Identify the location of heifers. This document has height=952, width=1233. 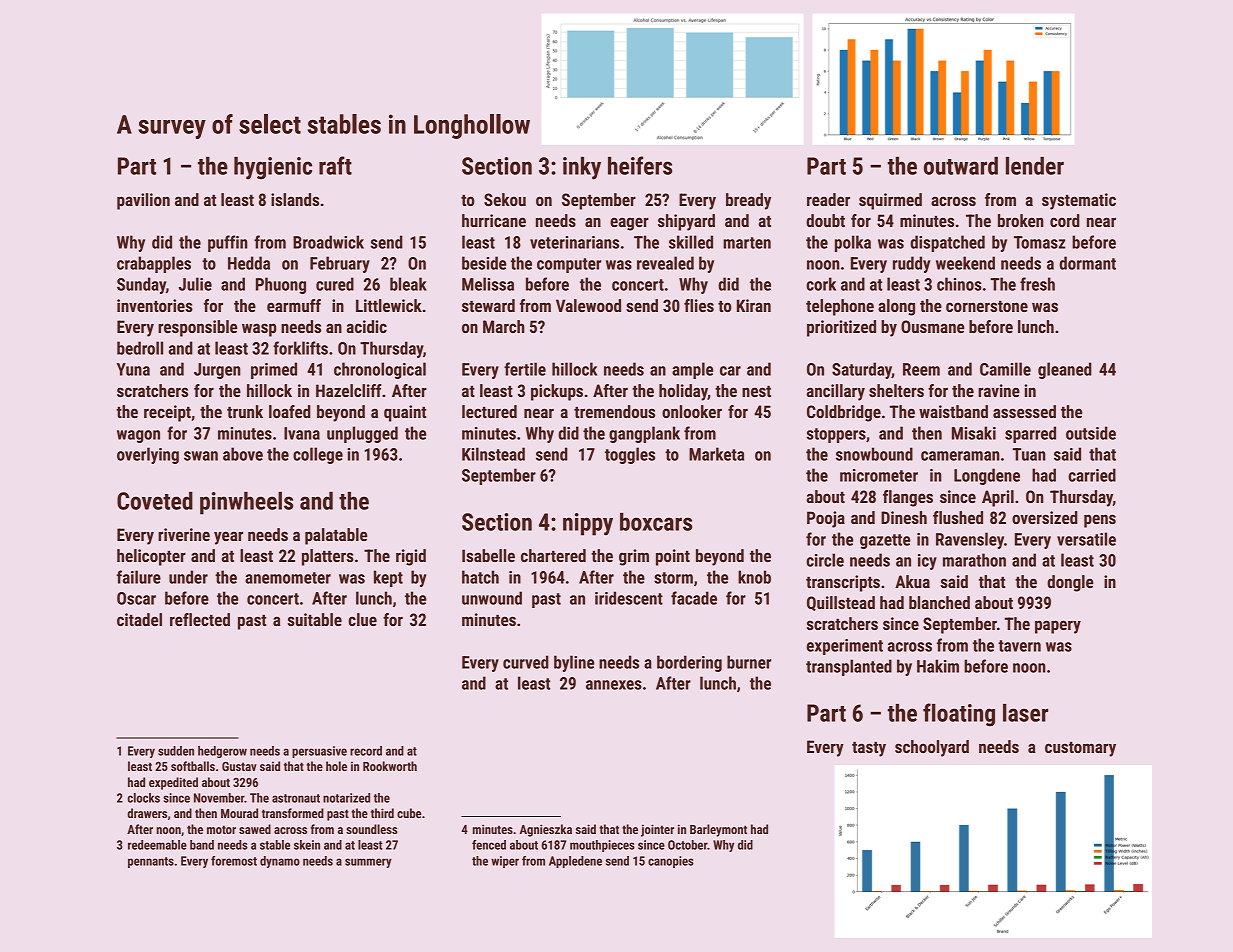
(640, 165).
